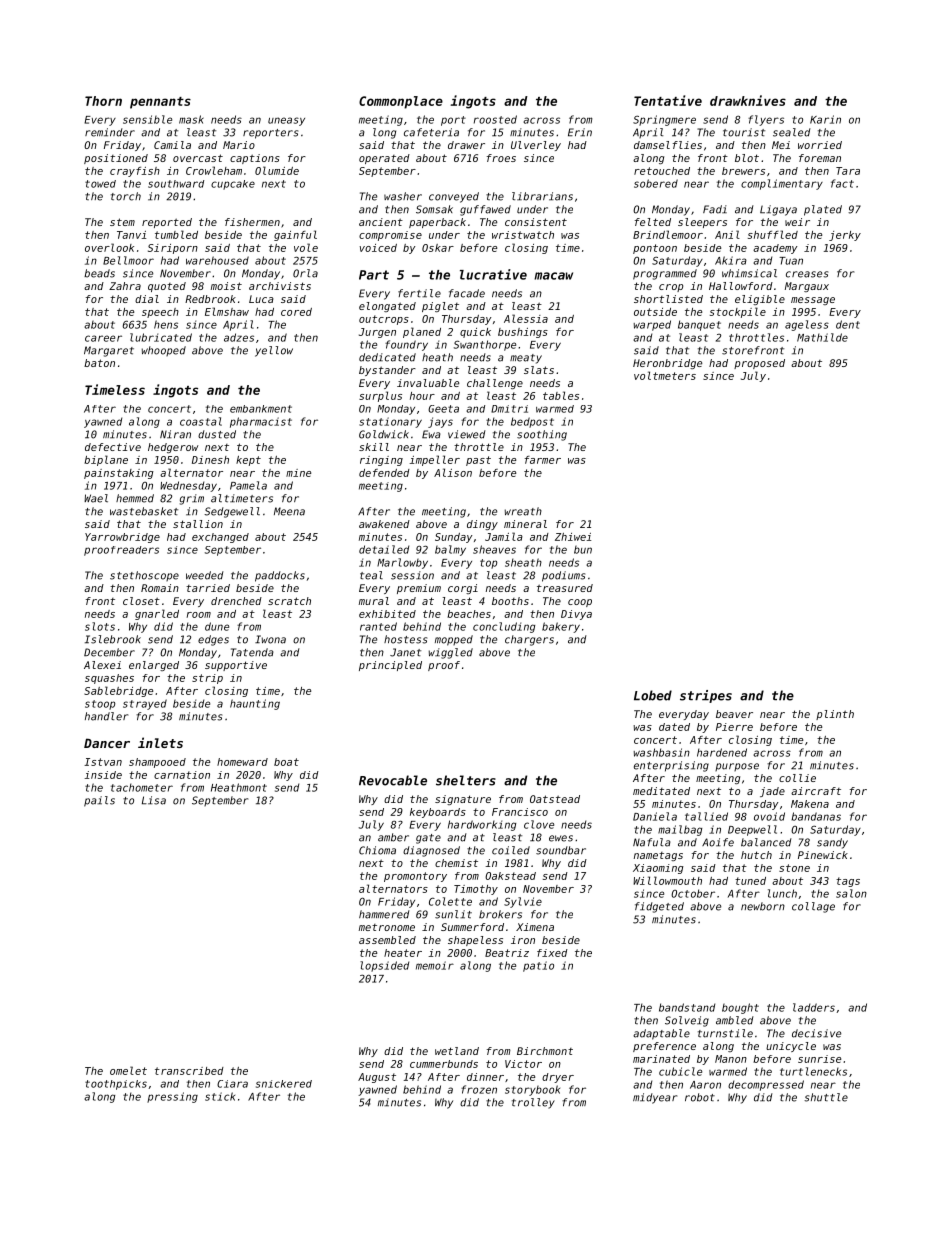  I want to click on Anil, so click(727, 234).
